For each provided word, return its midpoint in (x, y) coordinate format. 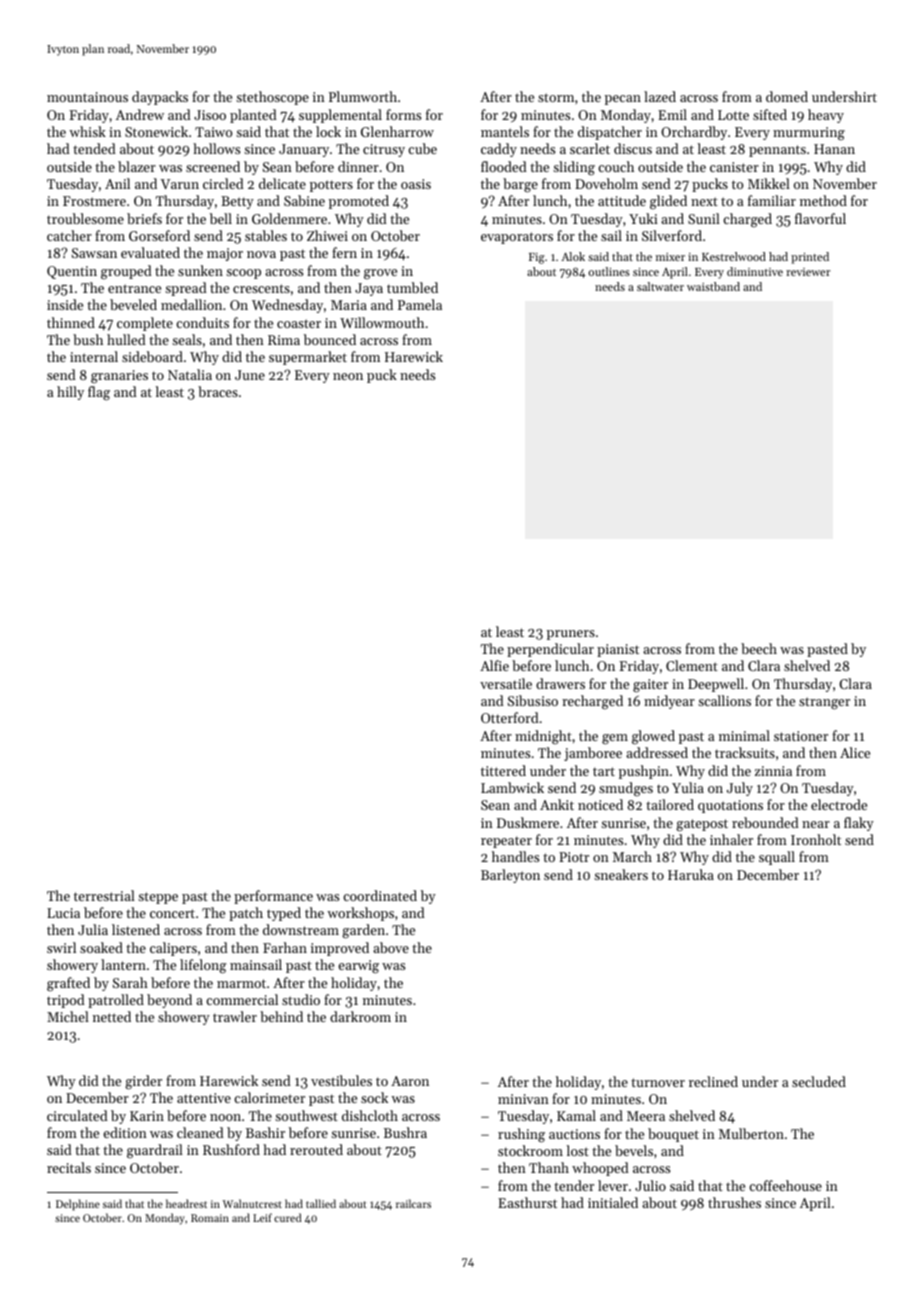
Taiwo (213, 132)
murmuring (809, 133)
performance (273, 897)
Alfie (494, 665)
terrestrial (104, 895)
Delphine (78, 1205)
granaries (119, 376)
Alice (855, 752)
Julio (650, 1185)
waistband (713, 286)
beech (759, 648)
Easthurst (527, 1202)
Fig (537, 258)
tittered (503, 770)
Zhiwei (327, 235)
